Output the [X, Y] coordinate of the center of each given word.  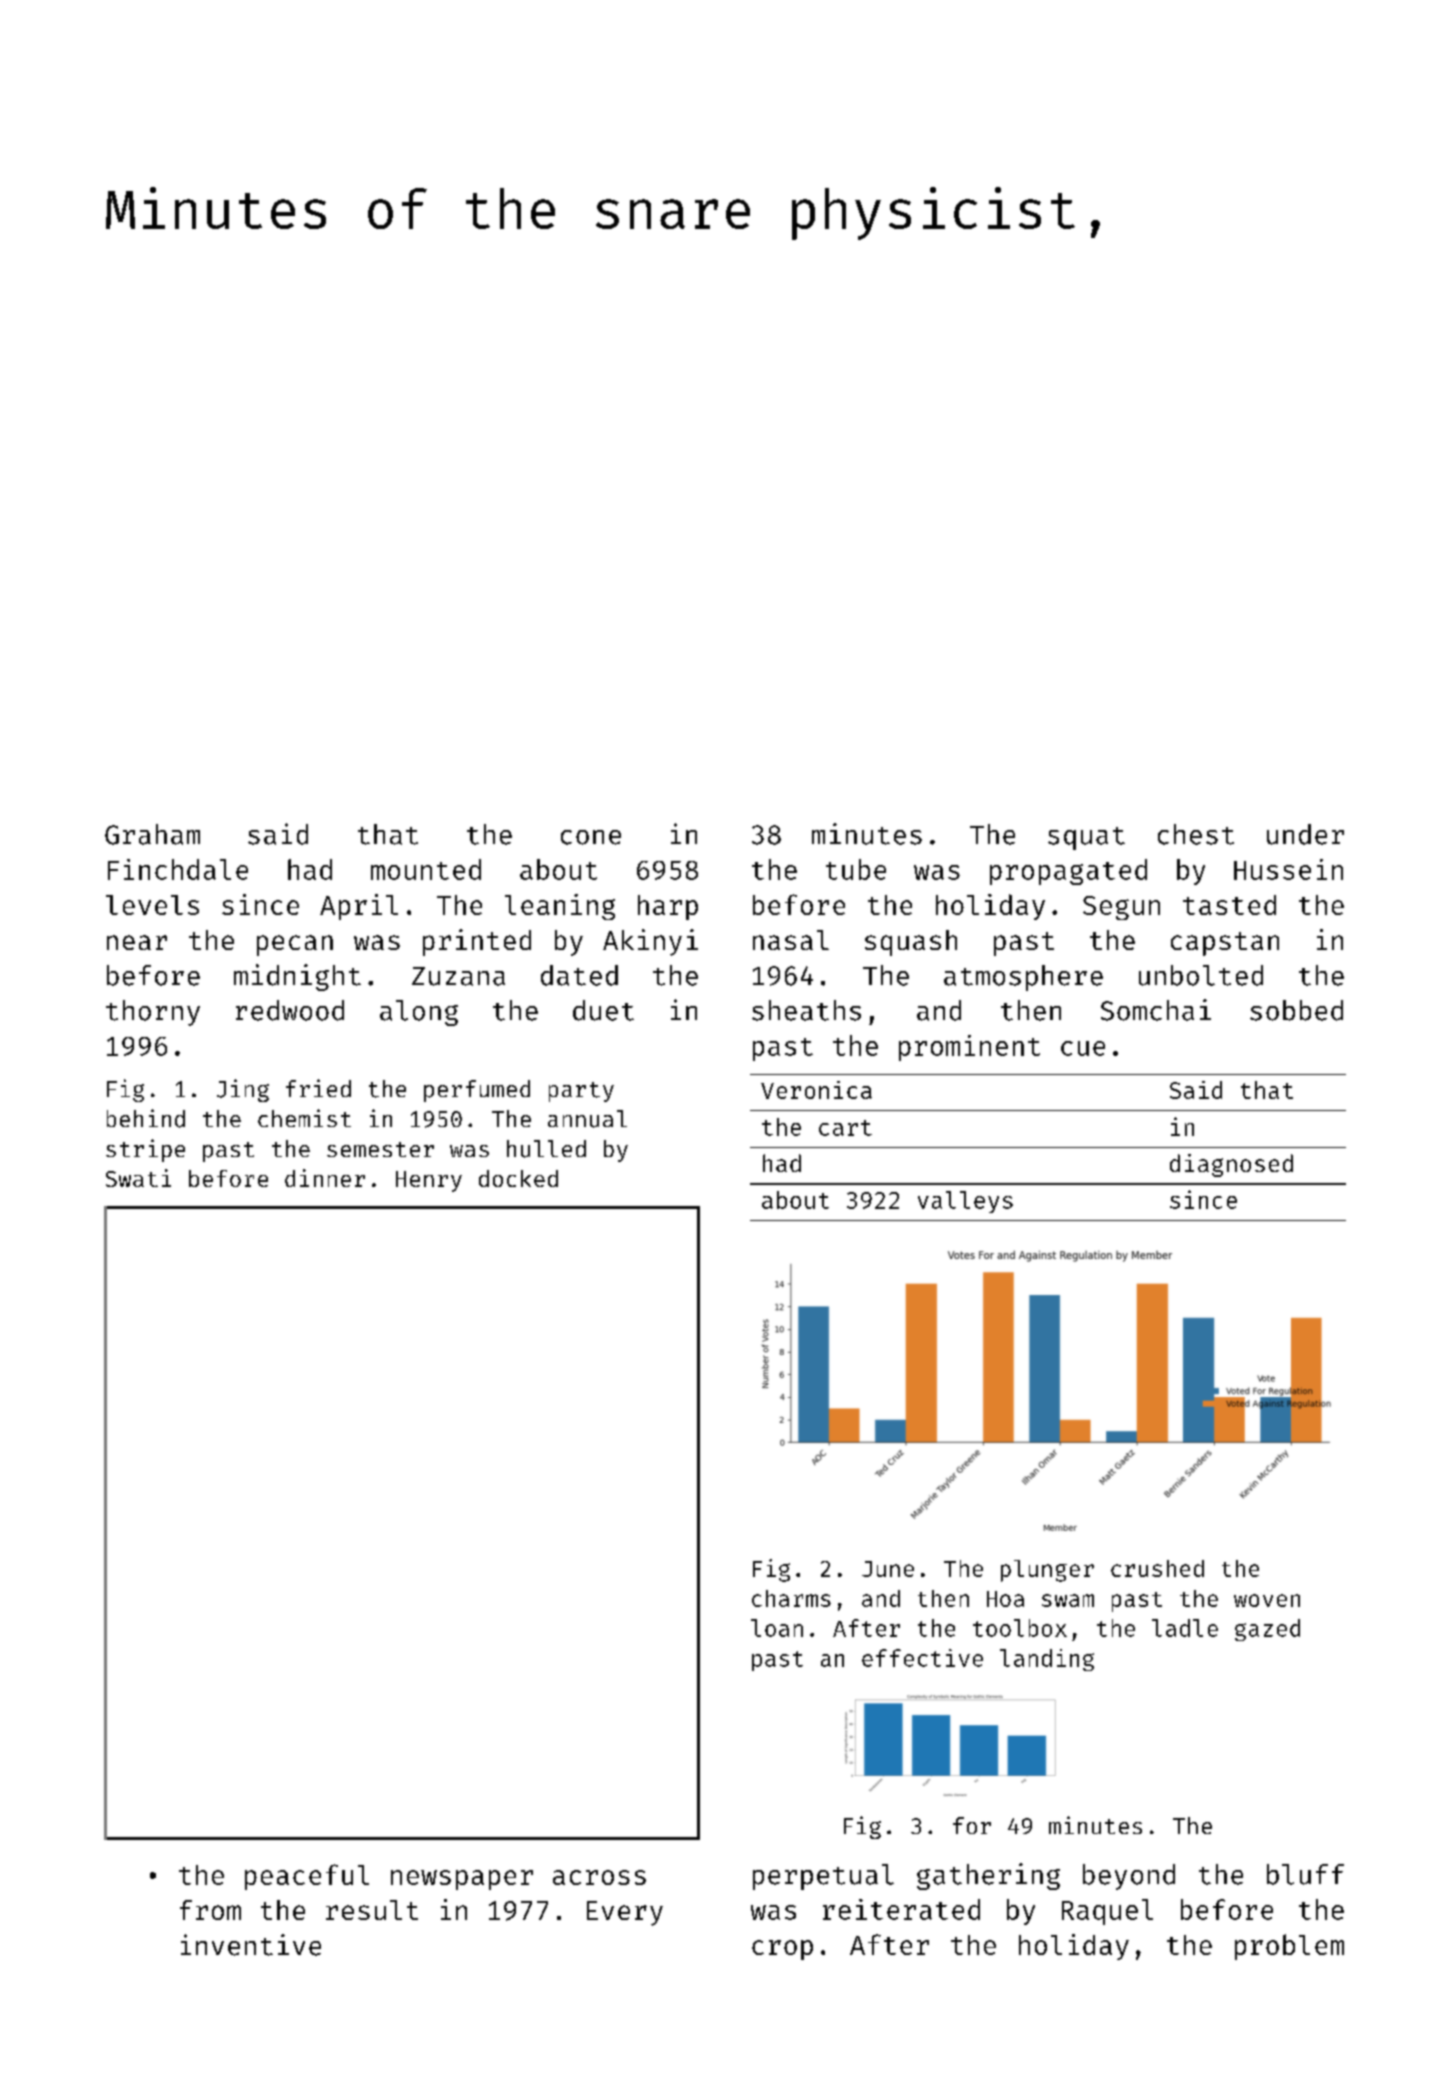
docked [518, 1178]
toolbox [1020, 1628]
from [210, 1910]
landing [1047, 1660]
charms [791, 1598]
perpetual [823, 1877]
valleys [965, 1202]
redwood [290, 1010]
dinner [325, 1178]
